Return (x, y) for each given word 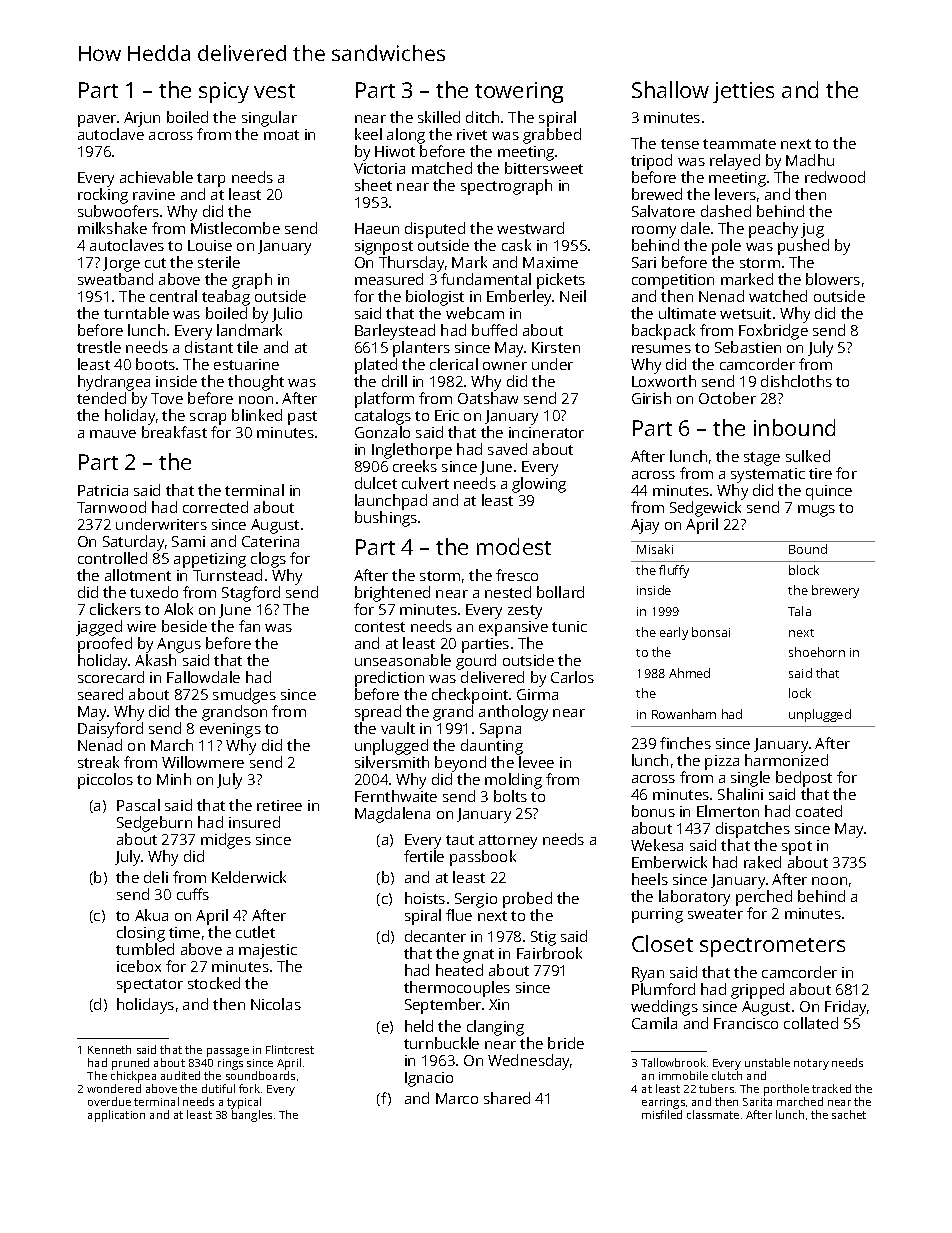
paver (97, 121)
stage (762, 459)
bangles (252, 1116)
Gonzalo (382, 432)
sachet (849, 1114)
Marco (457, 1098)
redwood (835, 177)
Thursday (411, 264)
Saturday (133, 543)
